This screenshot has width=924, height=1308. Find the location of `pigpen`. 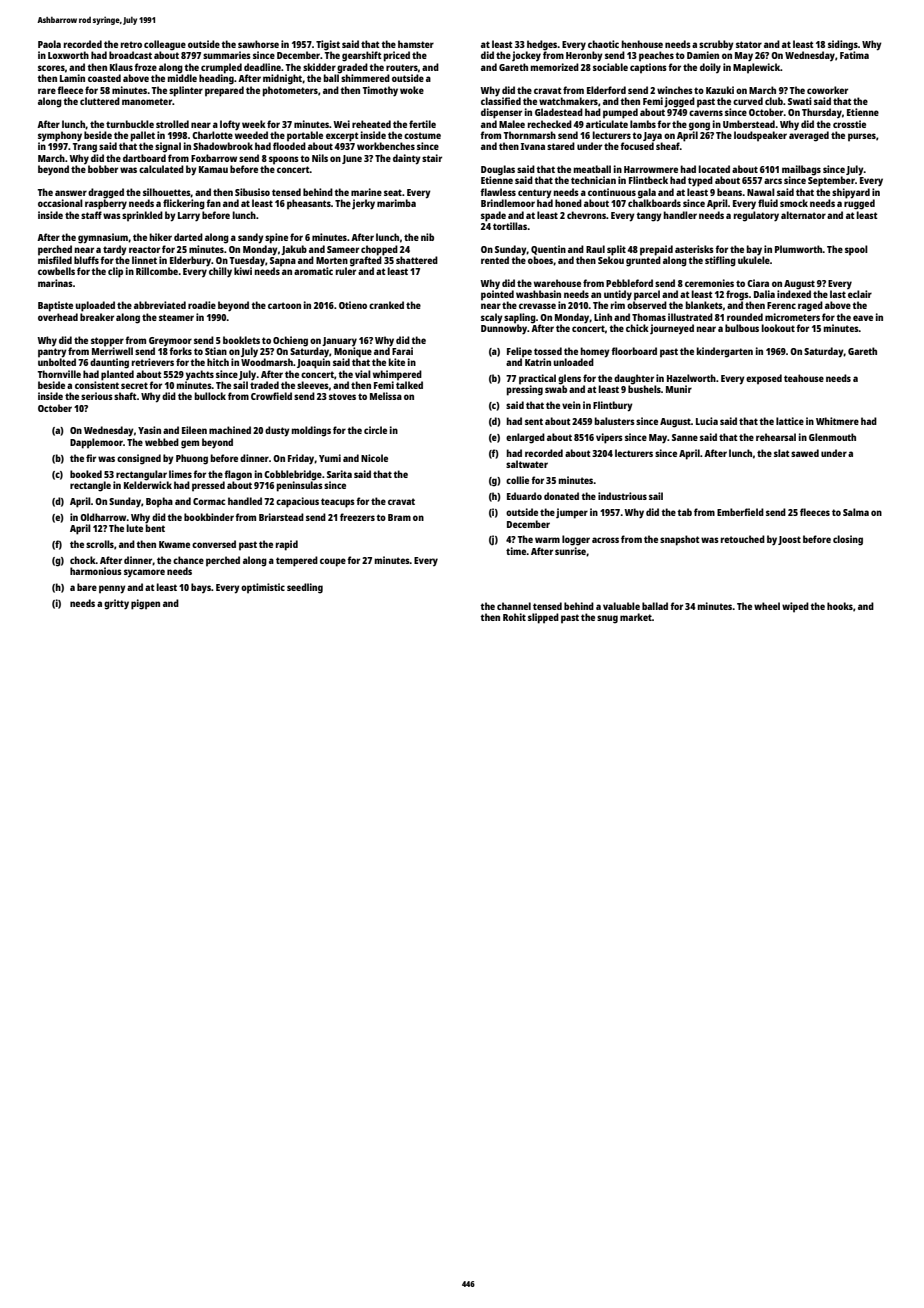

pigpen is located at coordinates (145, 604).
